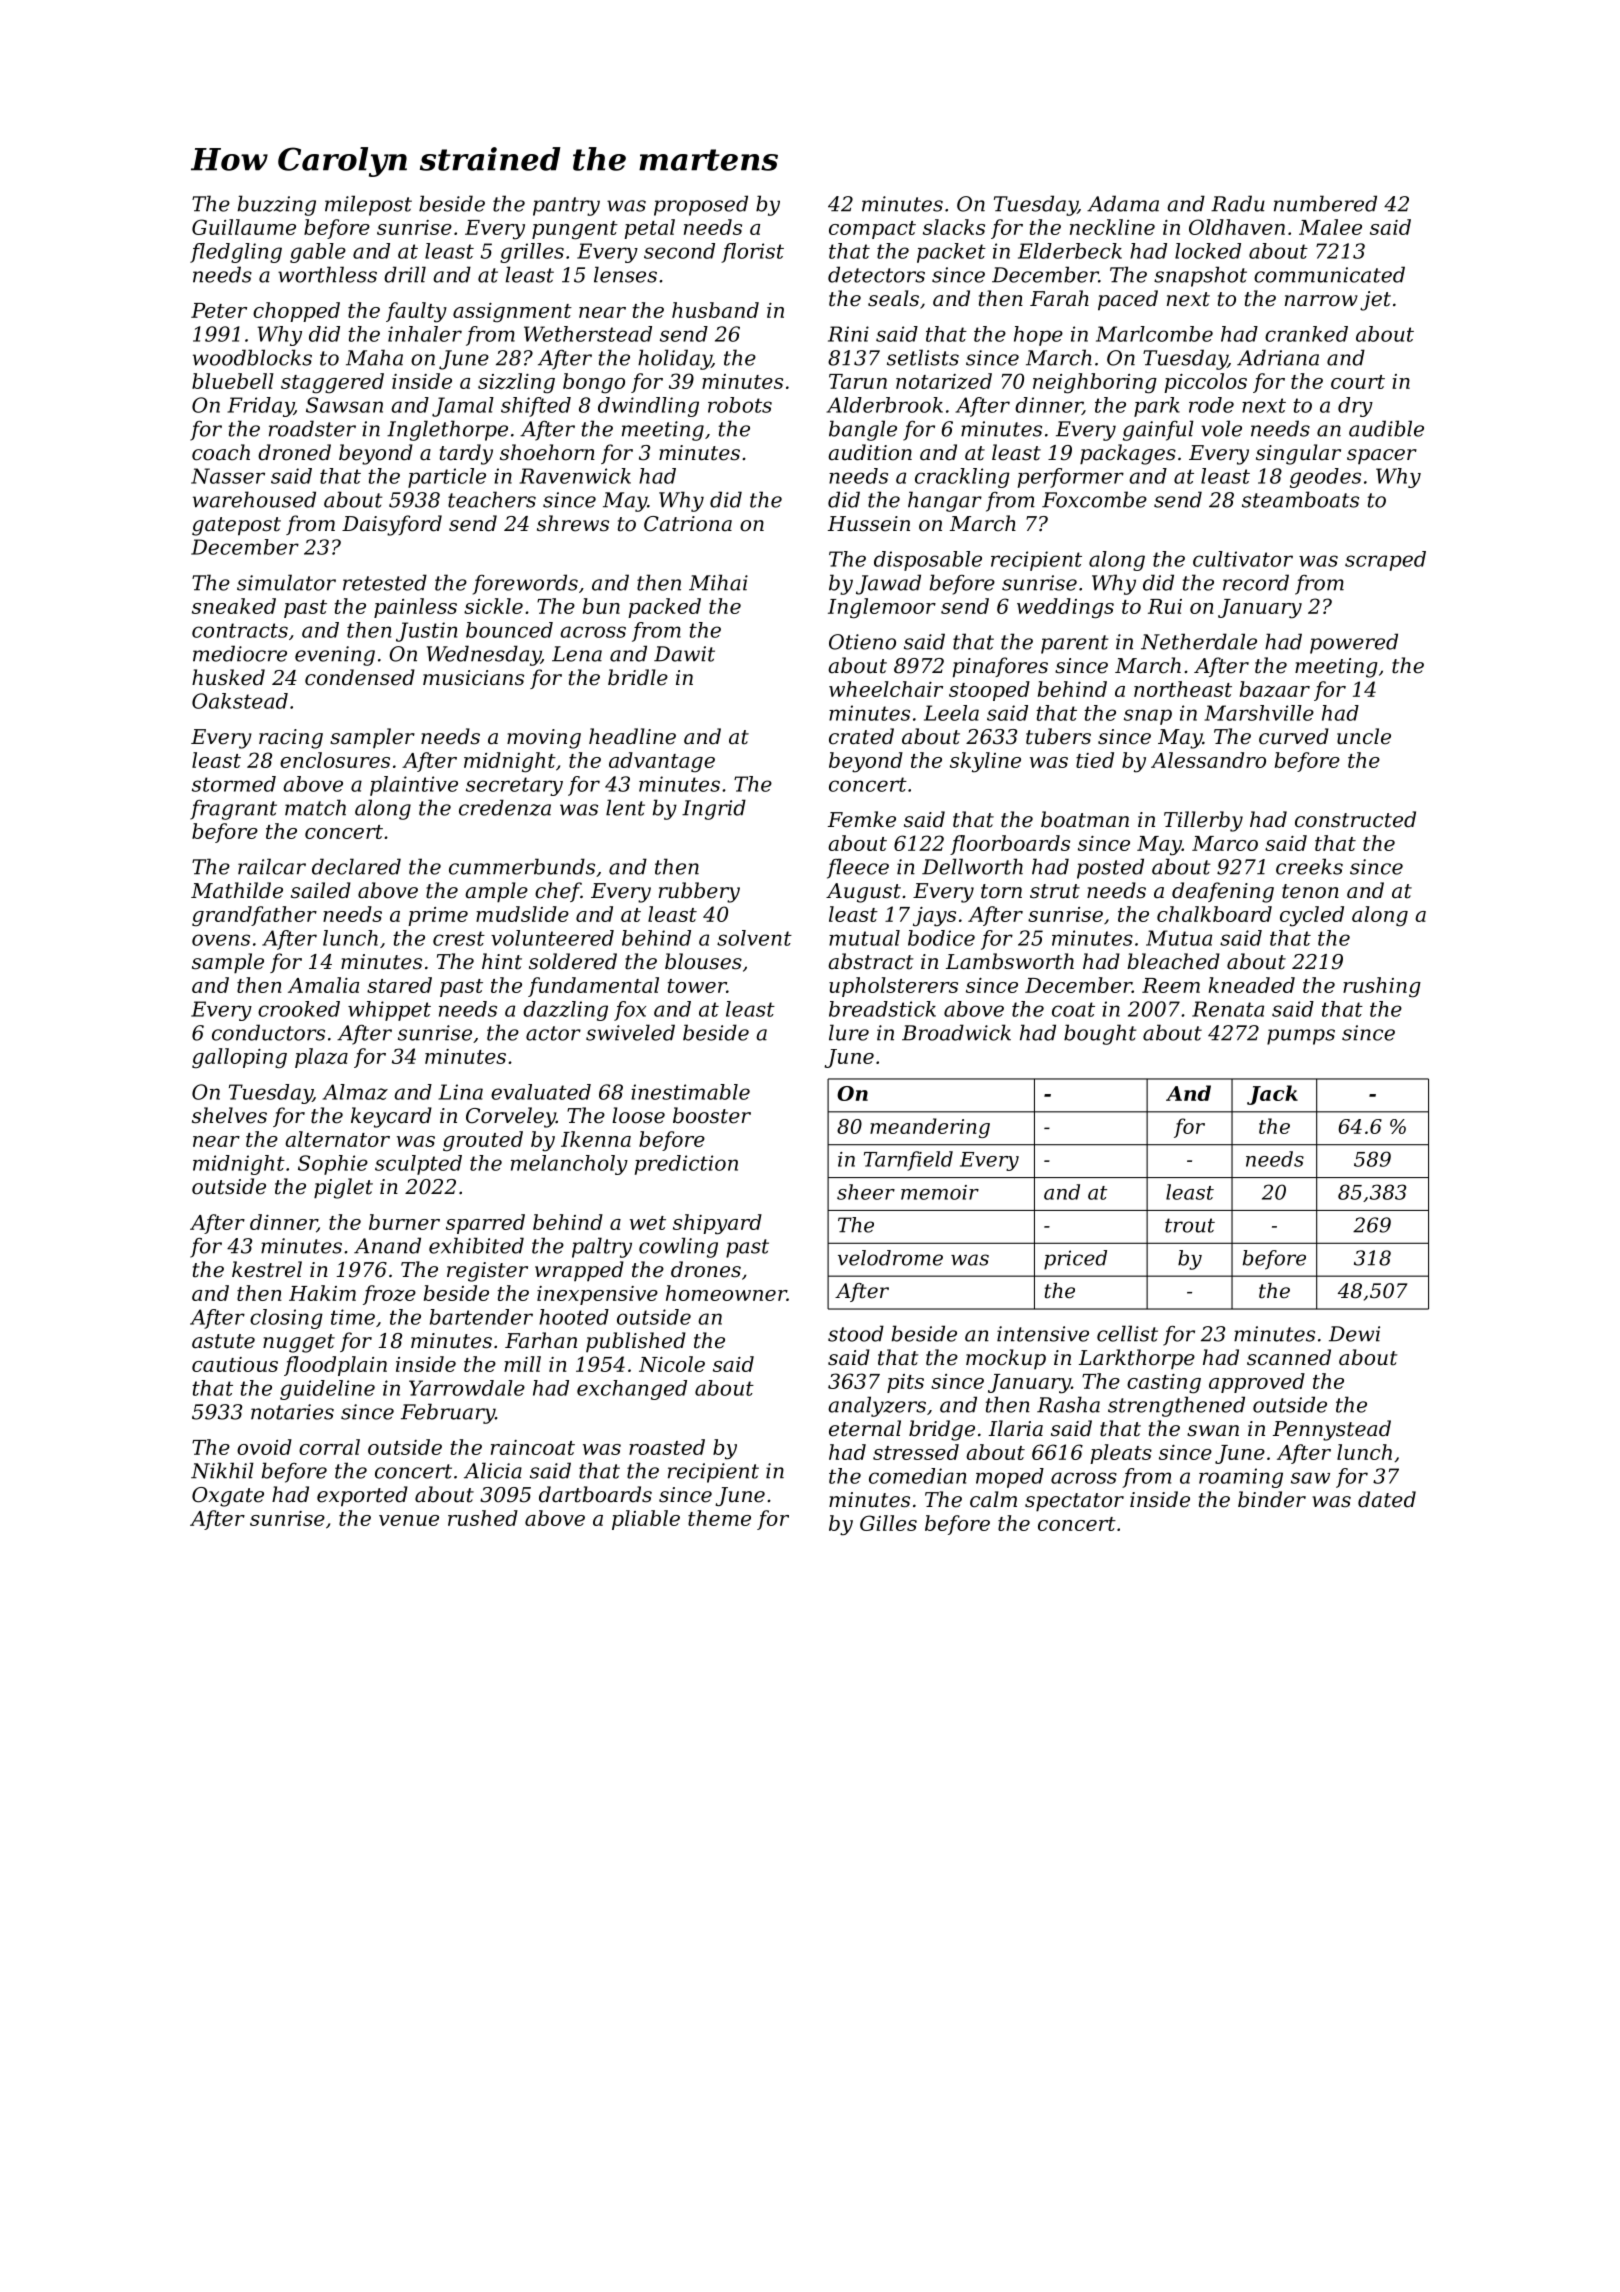 The image size is (1620, 2292). I want to click on Daisyford, so click(392, 525).
